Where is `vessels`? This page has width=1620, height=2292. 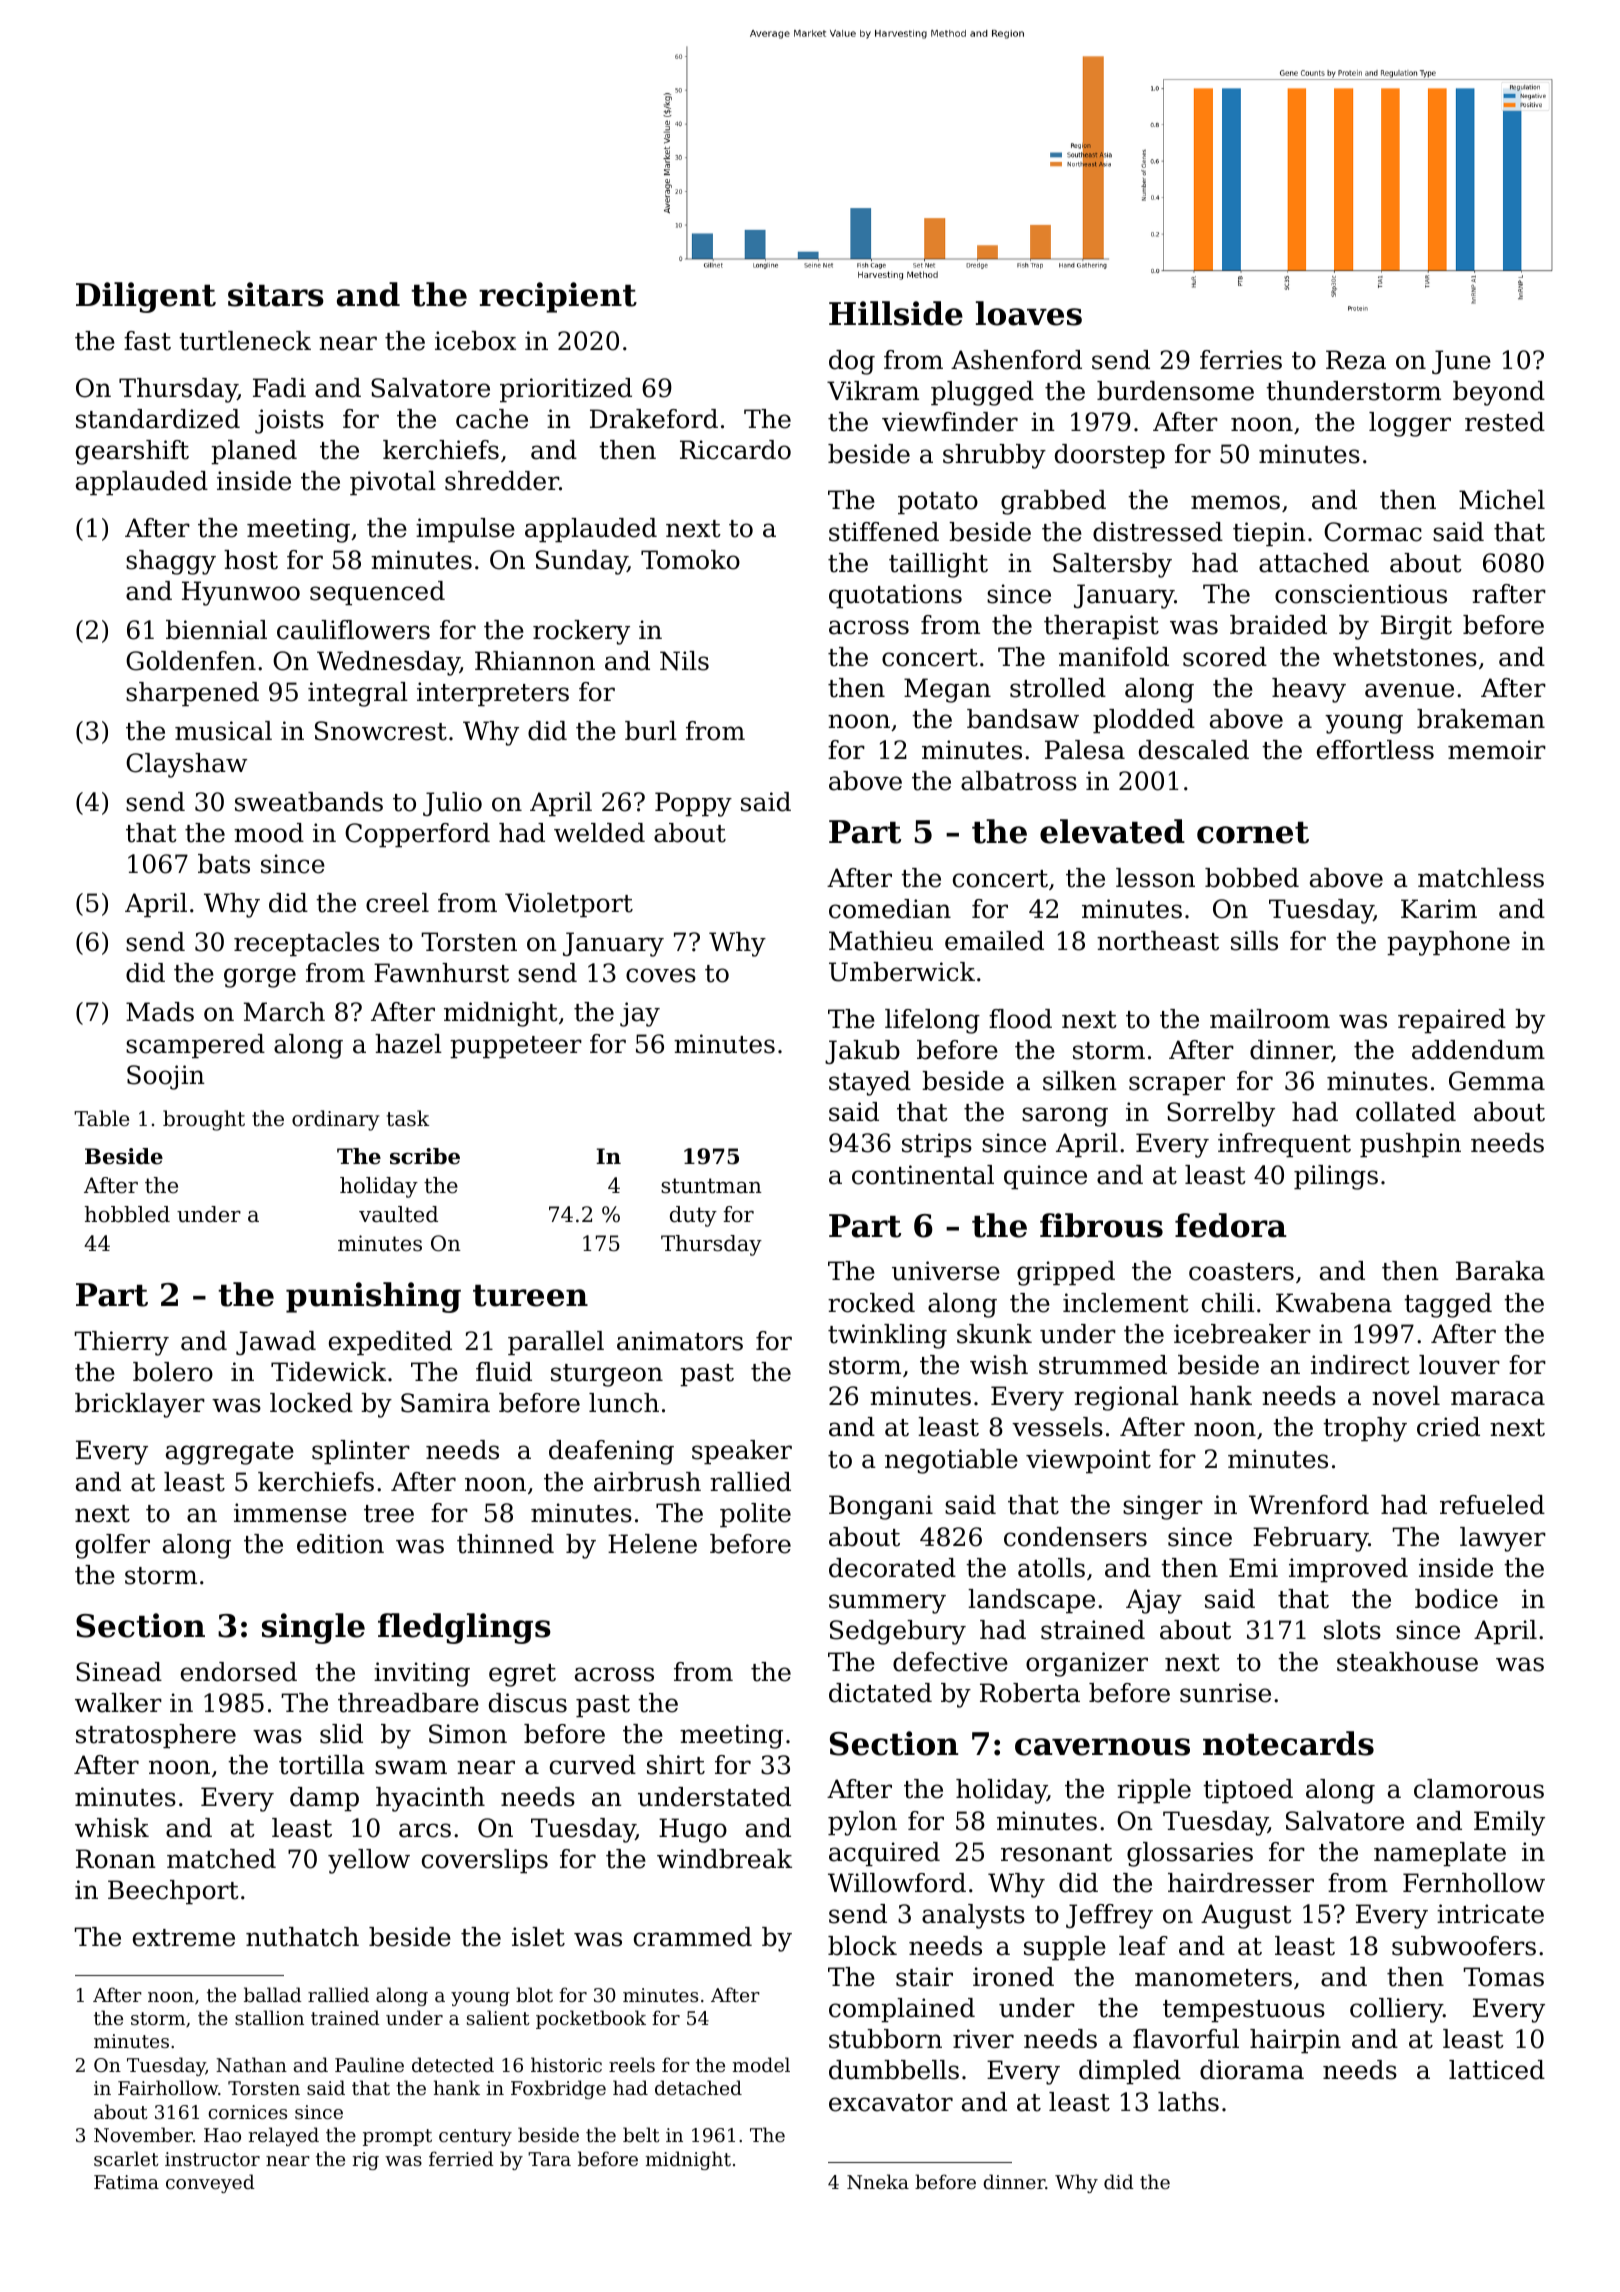
vessels is located at coordinates (1057, 1427).
